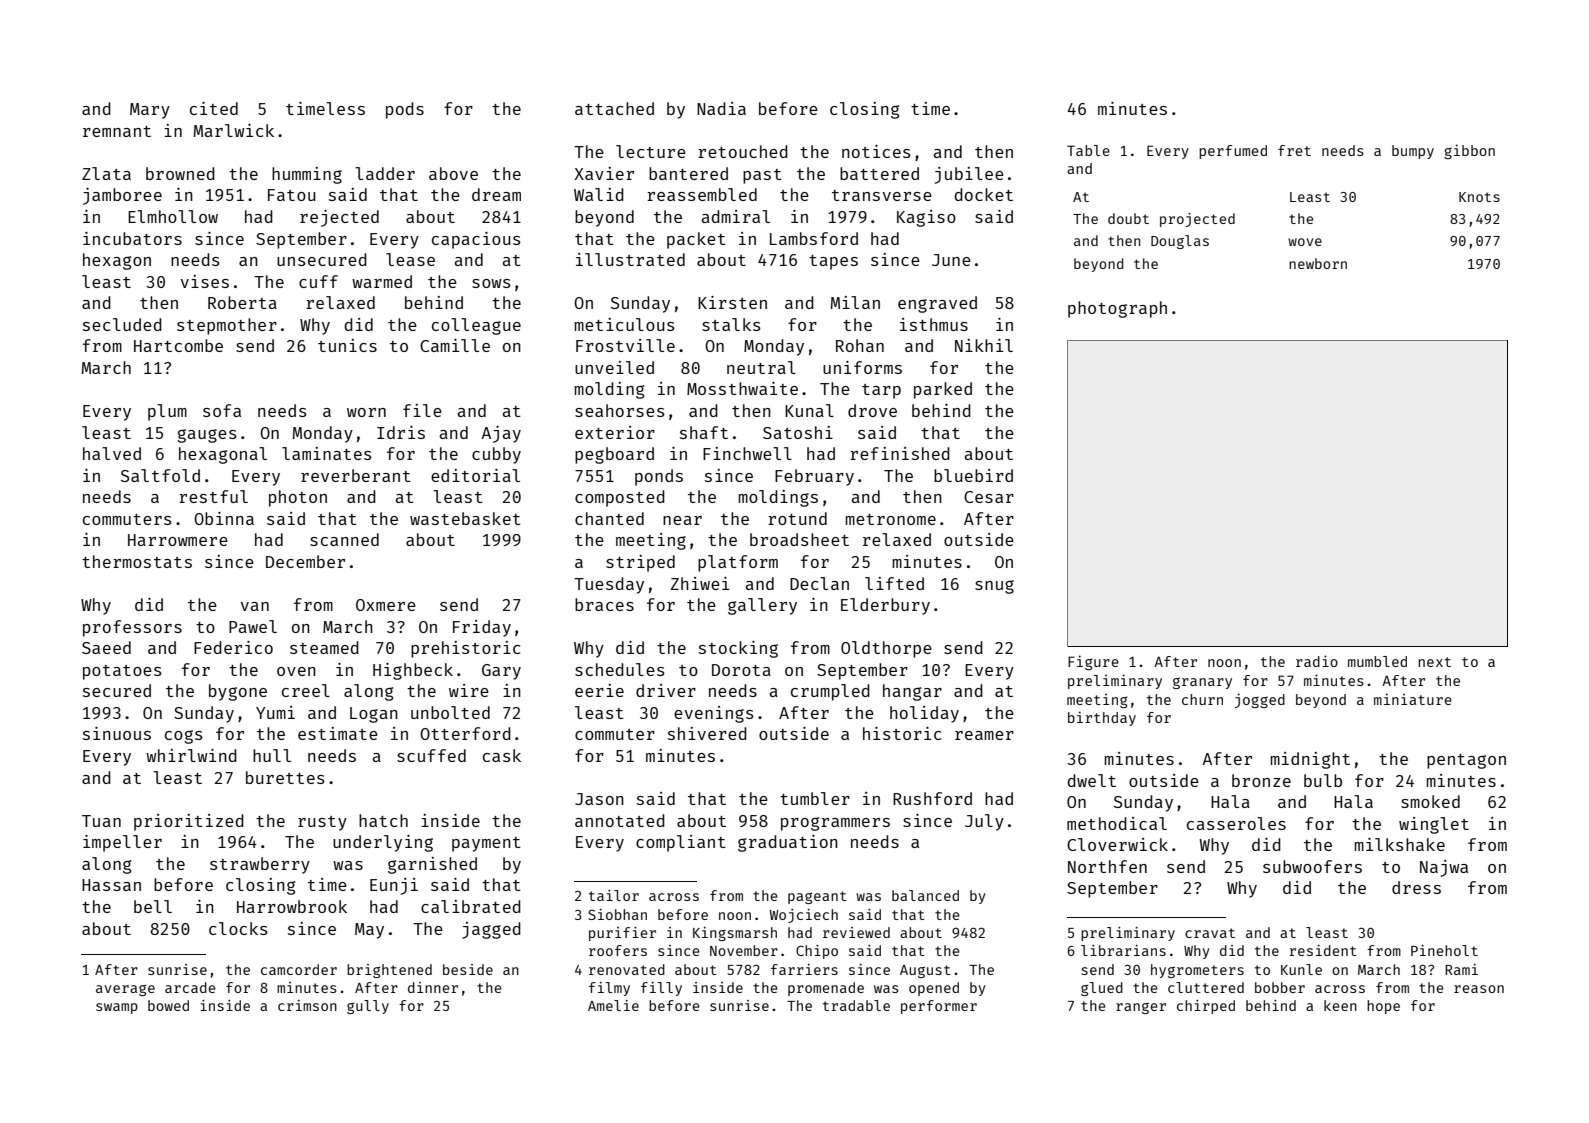 The image size is (1589, 1123). What do you see at coordinates (973, 475) in the screenshot?
I see `bluebird` at bounding box center [973, 475].
